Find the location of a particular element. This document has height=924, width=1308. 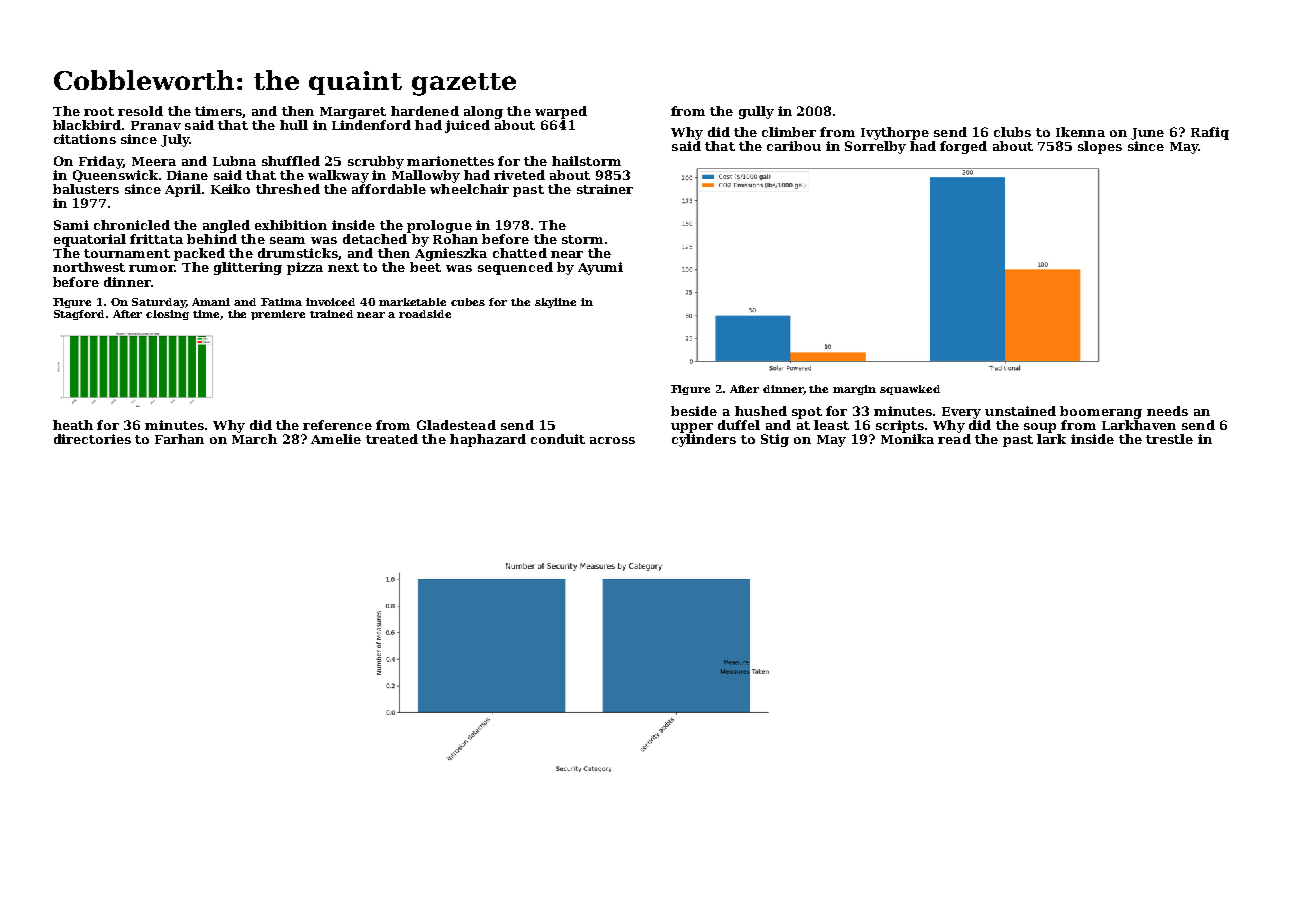

Amelie is located at coordinates (336, 439).
